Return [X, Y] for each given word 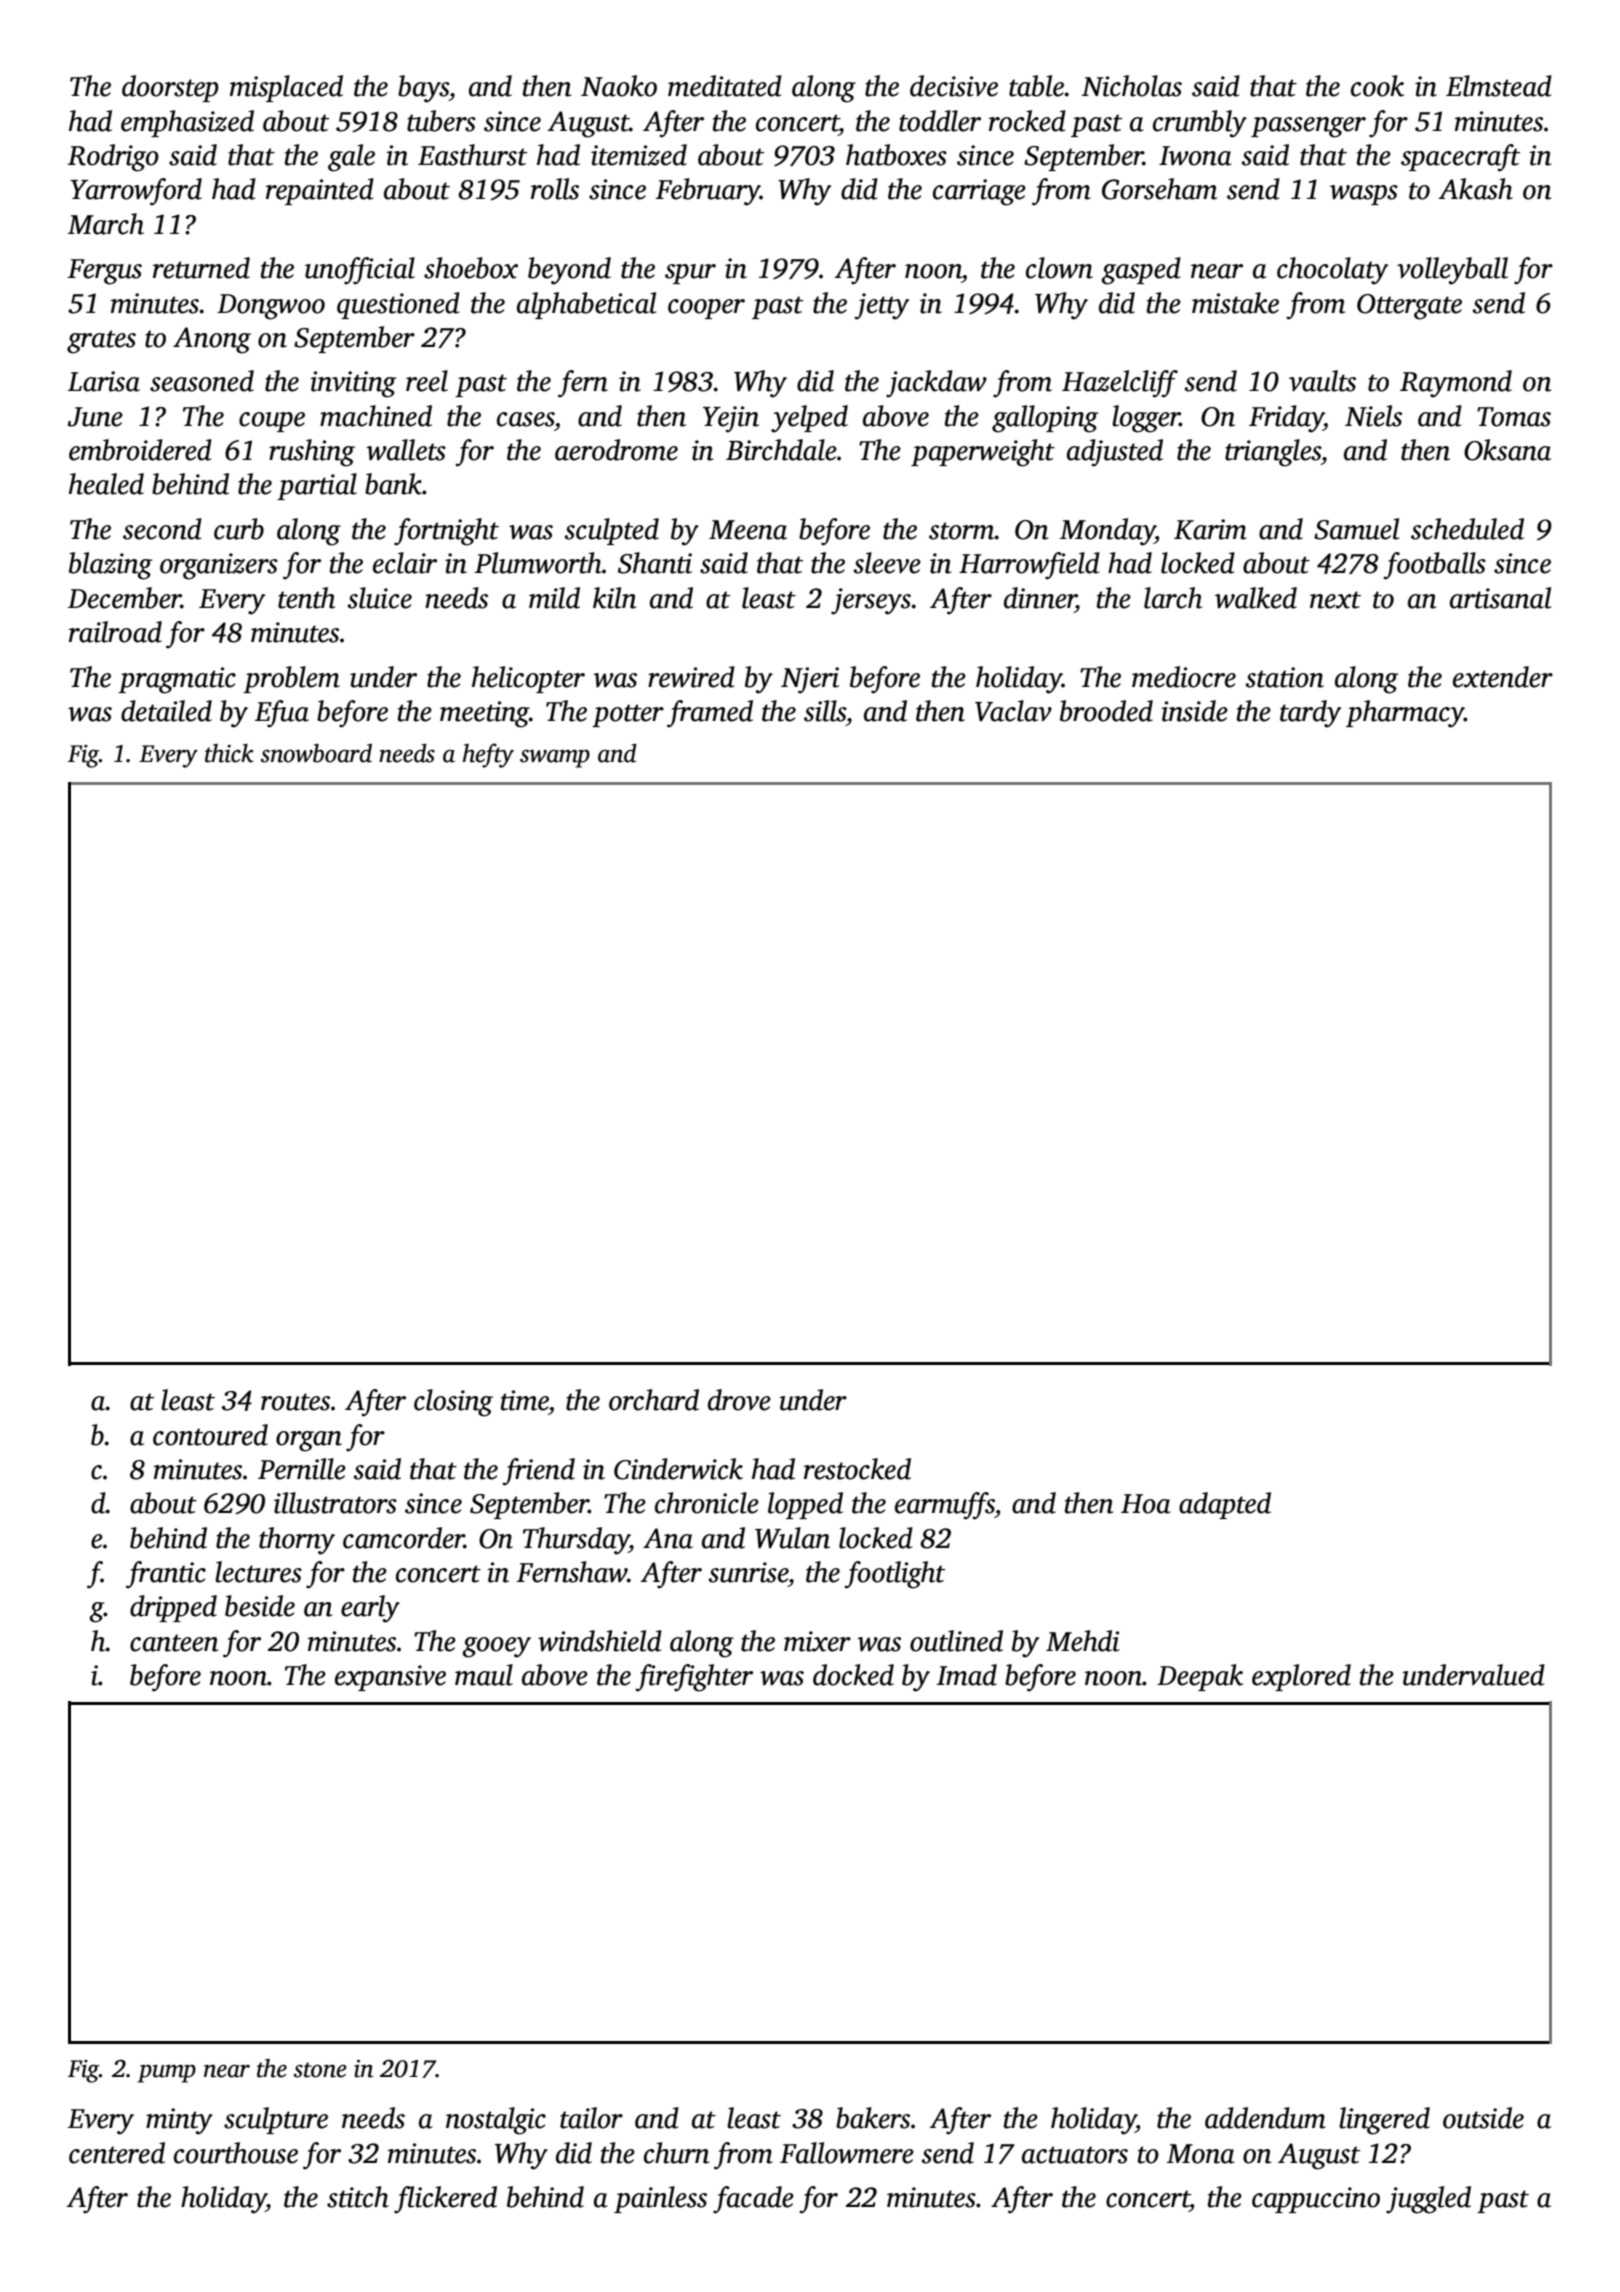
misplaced [286, 88]
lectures [258, 1572]
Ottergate [1409, 307]
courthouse [236, 2153]
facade [753, 2200]
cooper [706, 309]
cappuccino [1316, 2200]
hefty [488, 755]
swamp [555, 758]
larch [1173, 598]
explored [1301, 1677]
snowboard [316, 753]
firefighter [694, 1678]
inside [1194, 711]
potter [628, 715]
